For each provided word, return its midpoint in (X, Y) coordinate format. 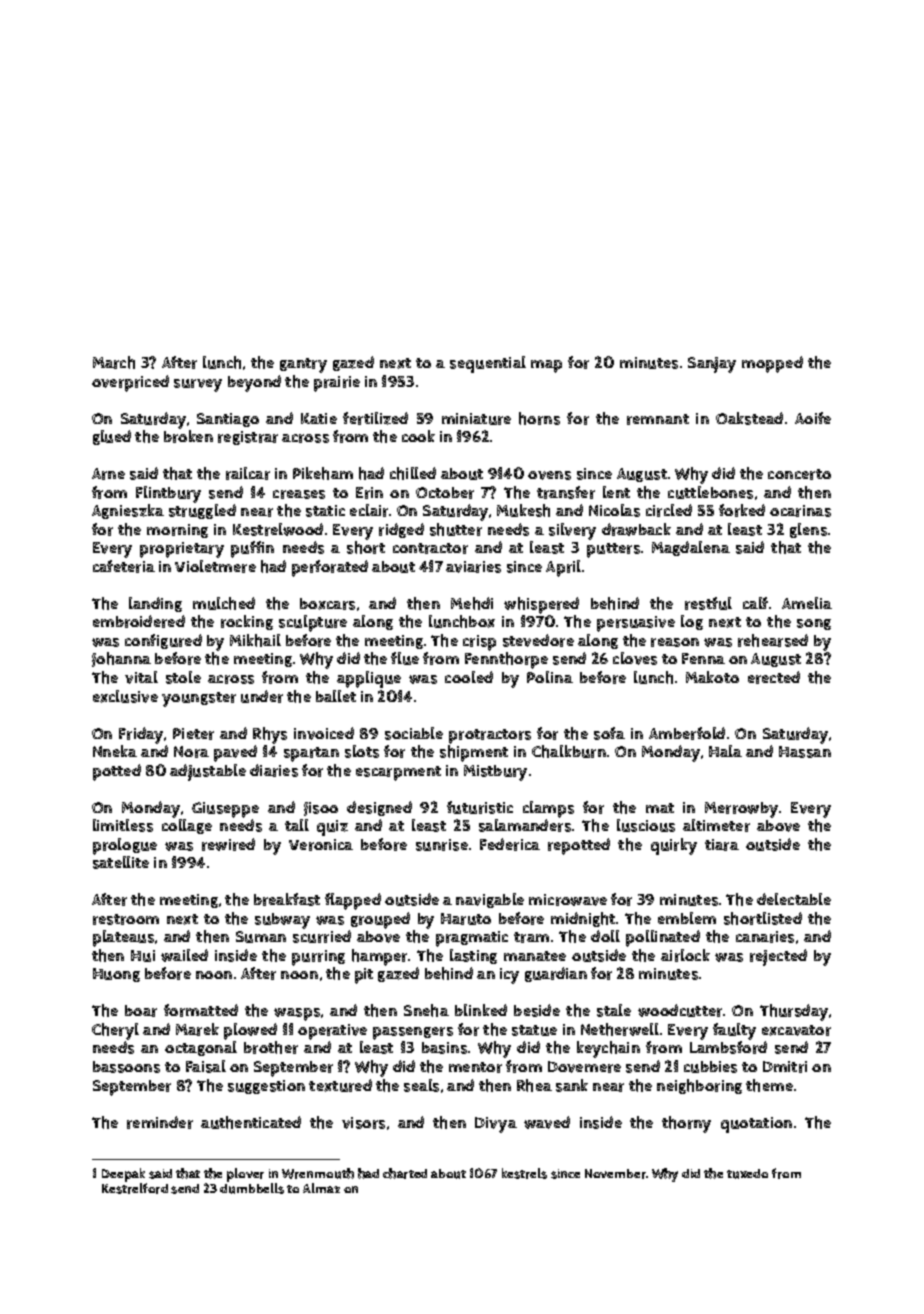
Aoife (813, 418)
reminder (160, 1122)
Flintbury (168, 494)
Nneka (115, 751)
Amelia (807, 603)
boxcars (327, 604)
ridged (401, 530)
